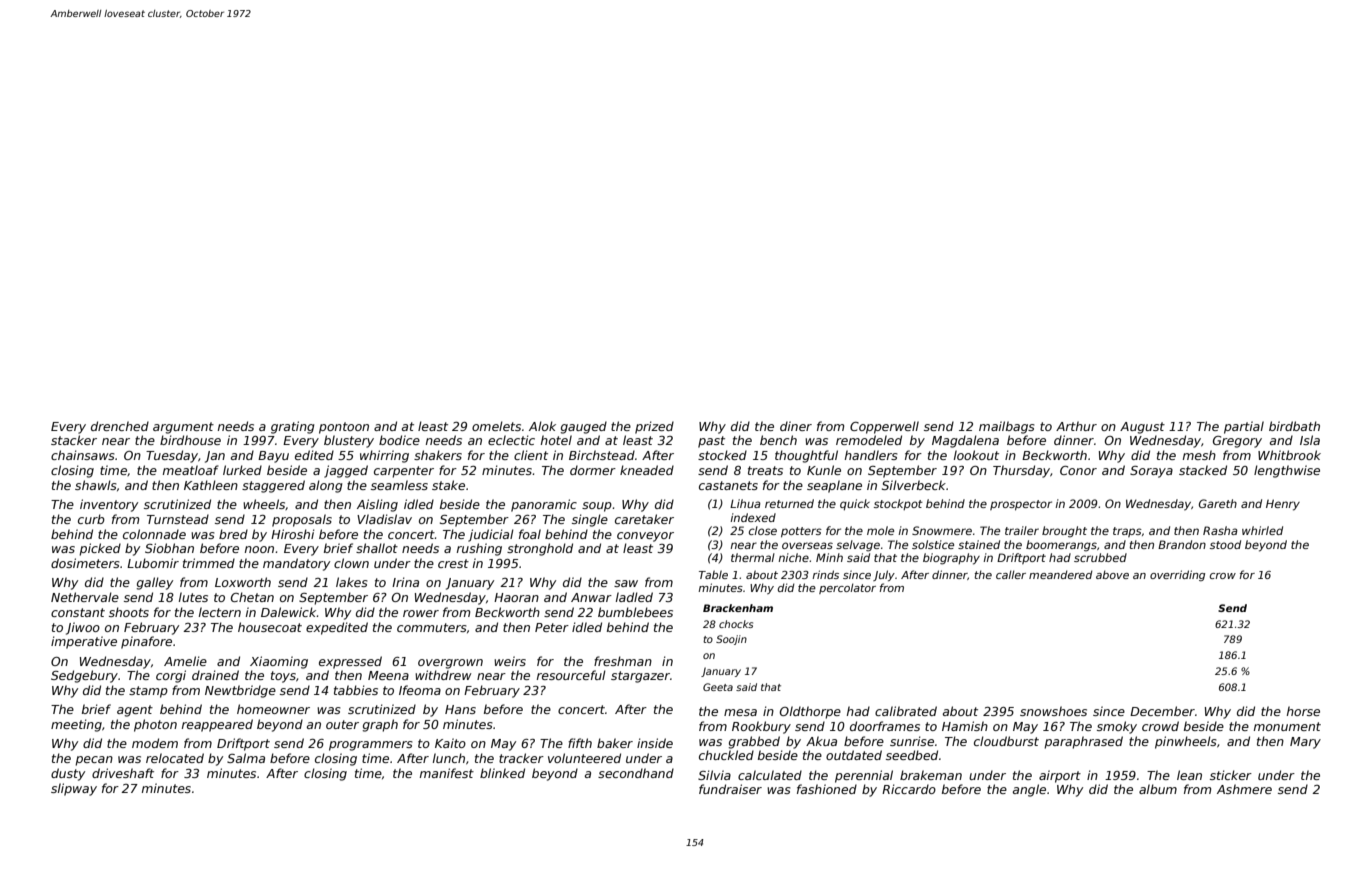  What do you see at coordinates (731, 640) in the screenshot?
I see `Soojin` at bounding box center [731, 640].
